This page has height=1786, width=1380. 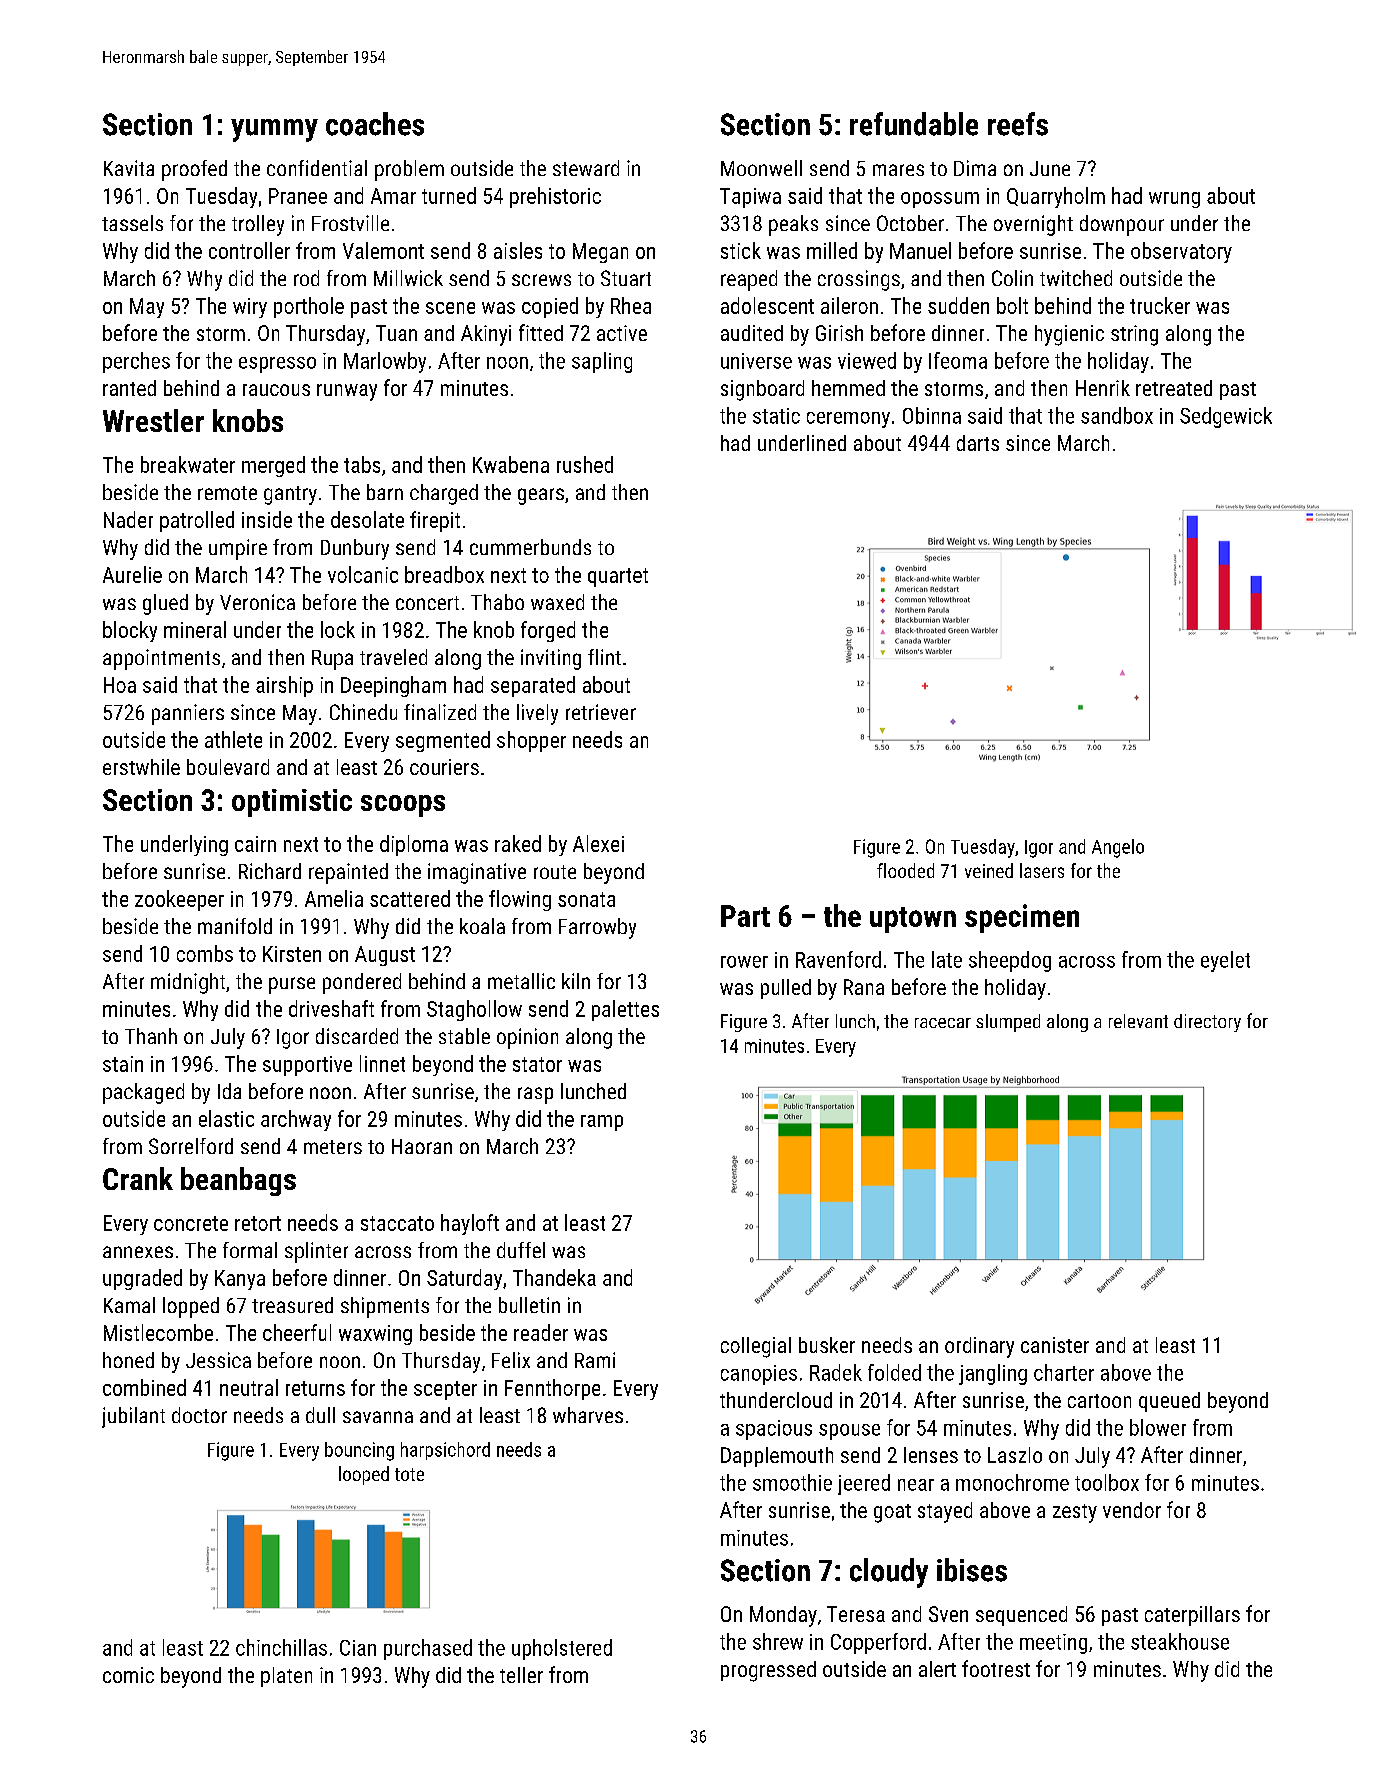 What do you see at coordinates (382, 1063) in the page?
I see `linnet` at bounding box center [382, 1063].
